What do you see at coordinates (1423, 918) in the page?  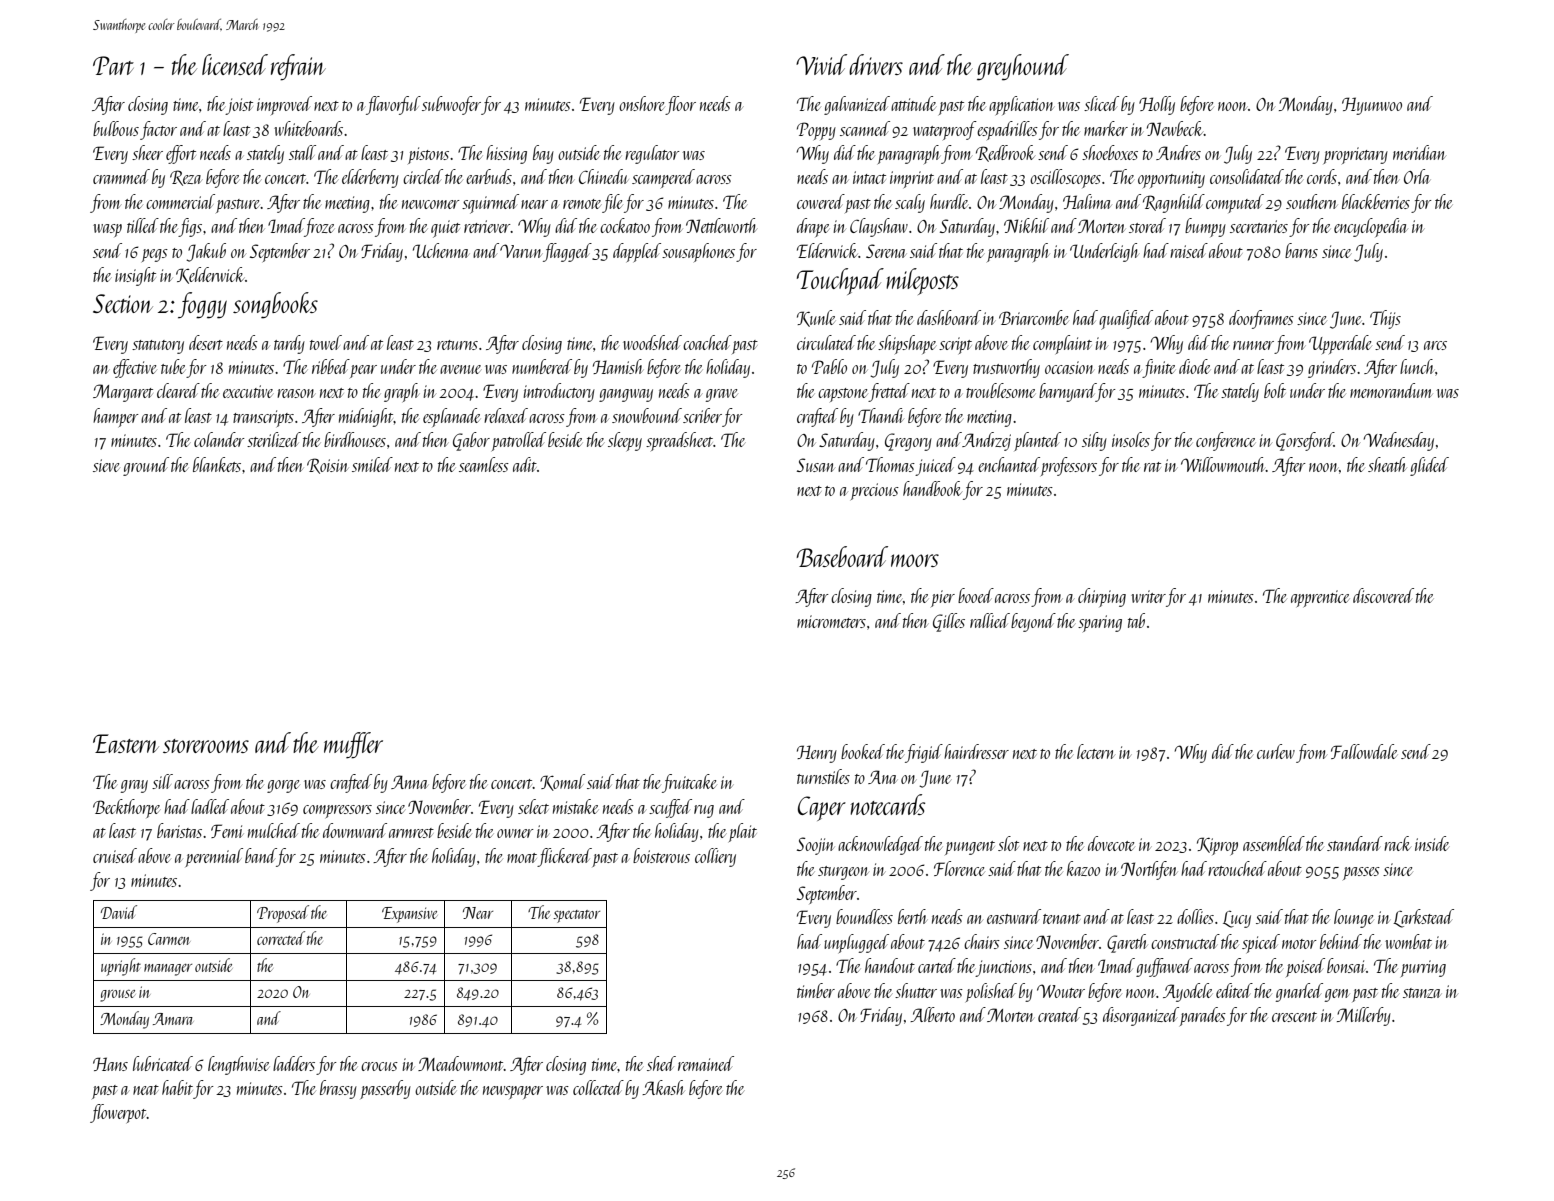 I see `Larkstead` at bounding box center [1423, 918].
